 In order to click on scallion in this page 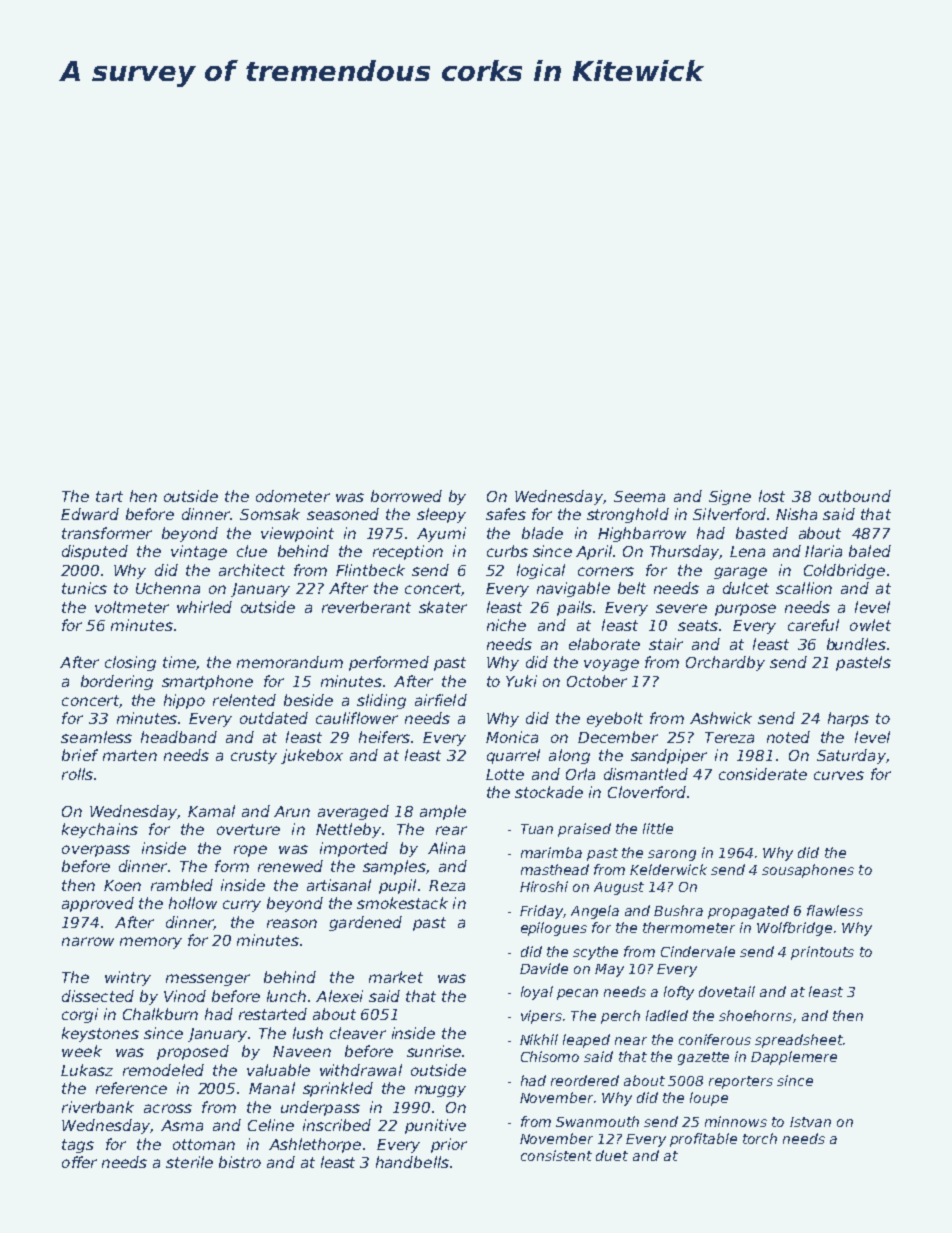, I will do `click(804, 588)`.
